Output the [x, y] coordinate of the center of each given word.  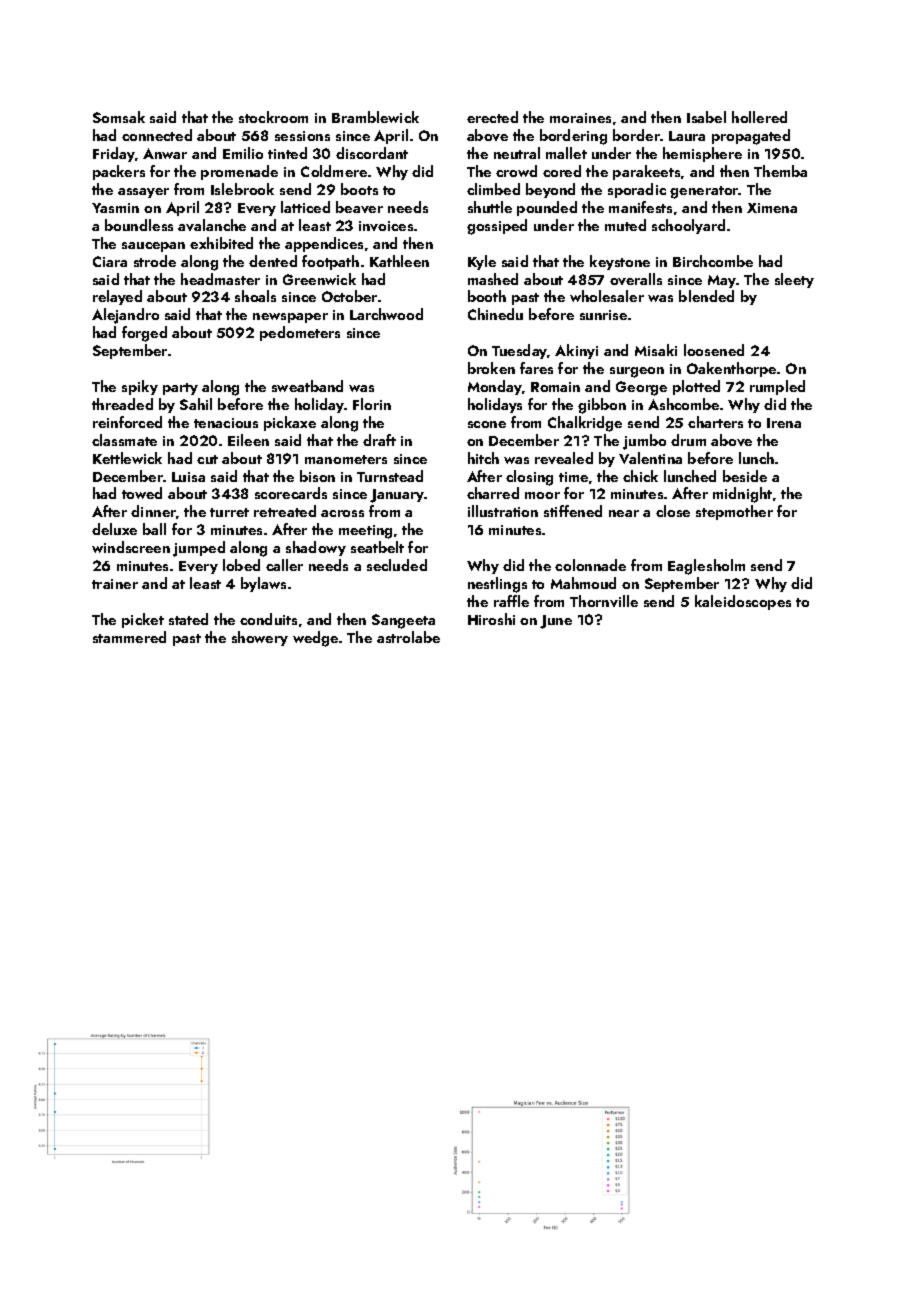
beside [745, 476]
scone [487, 424]
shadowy [316, 548]
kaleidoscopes [743, 602]
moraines [580, 118]
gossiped [497, 227]
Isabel [706, 117]
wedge [315, 639]
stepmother [734, 512]
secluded [397, 565]
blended [706, 296]
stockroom [273, 117]
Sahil [196, 404]
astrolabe [408, 637]
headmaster [220, 279]
